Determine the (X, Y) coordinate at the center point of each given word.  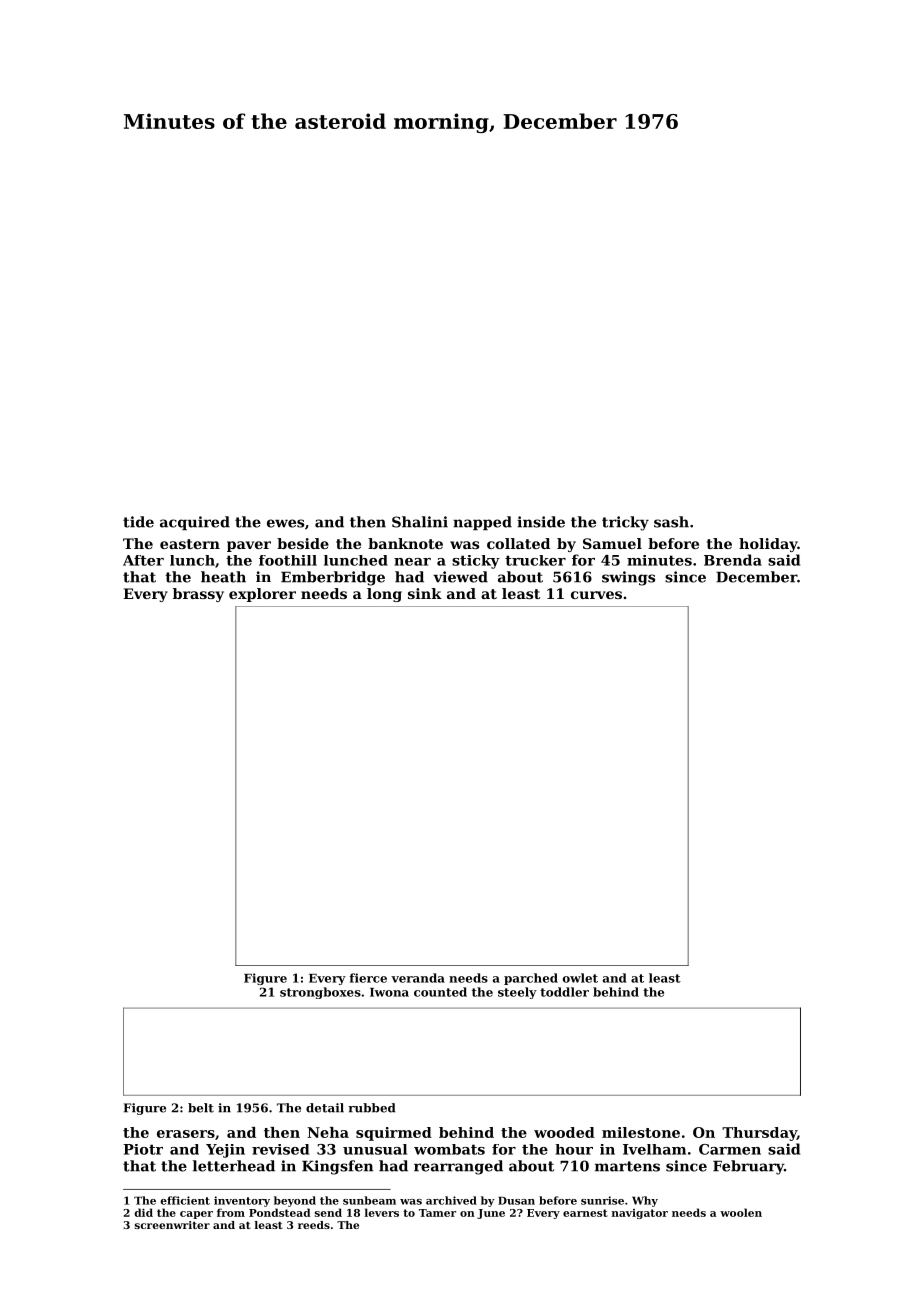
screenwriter (172, 1225)
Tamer (437, 1213)
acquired (195, 523)
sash (671, 522)
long (384, 595)
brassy (198, 595)
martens (627, 1166)
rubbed (372, 1108)
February (748, 1167)
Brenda (733, 560)
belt (201, 1108)
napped (482, 523)
